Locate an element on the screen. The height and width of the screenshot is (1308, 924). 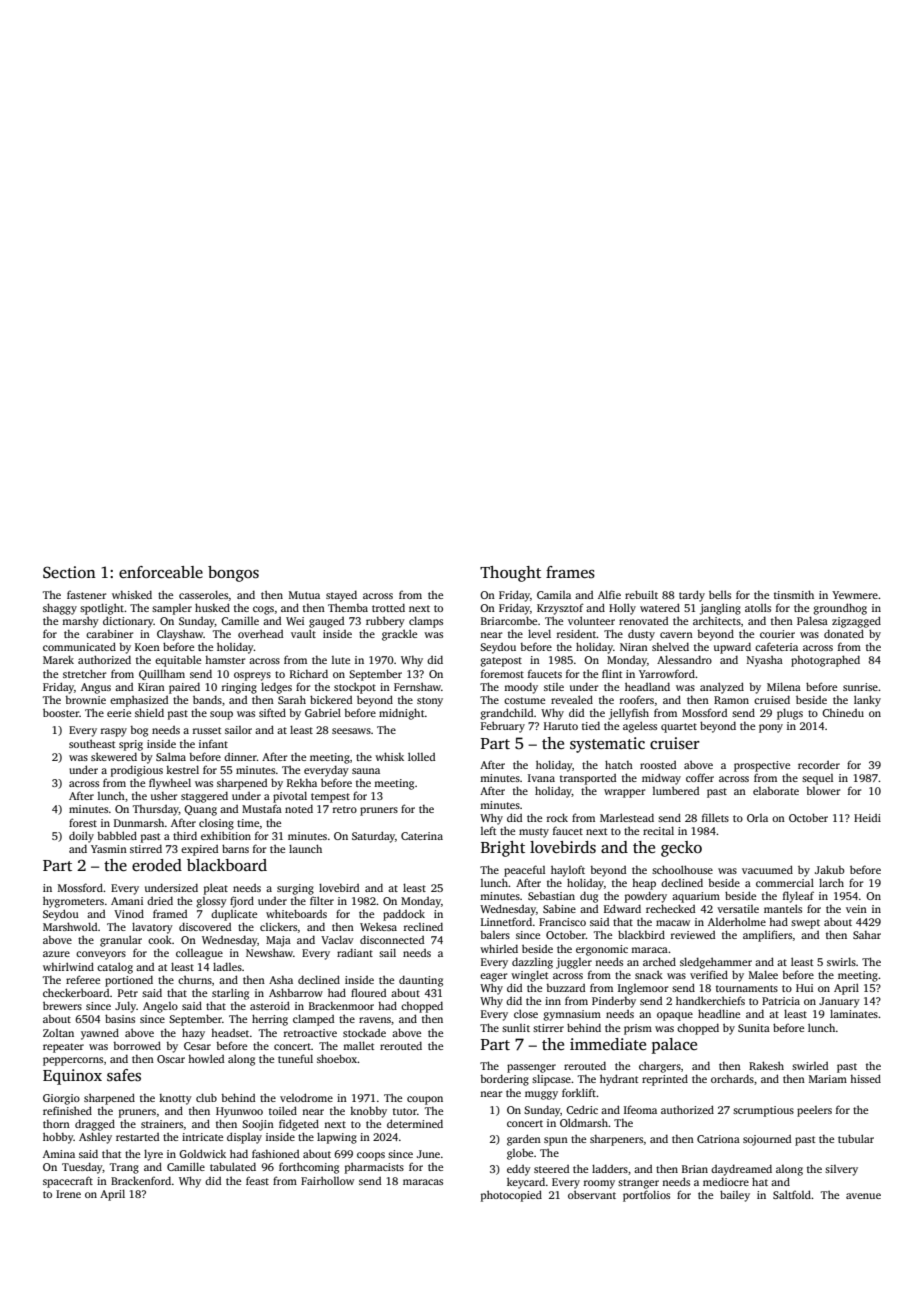
hamster is located at coordinates (225, 660).
